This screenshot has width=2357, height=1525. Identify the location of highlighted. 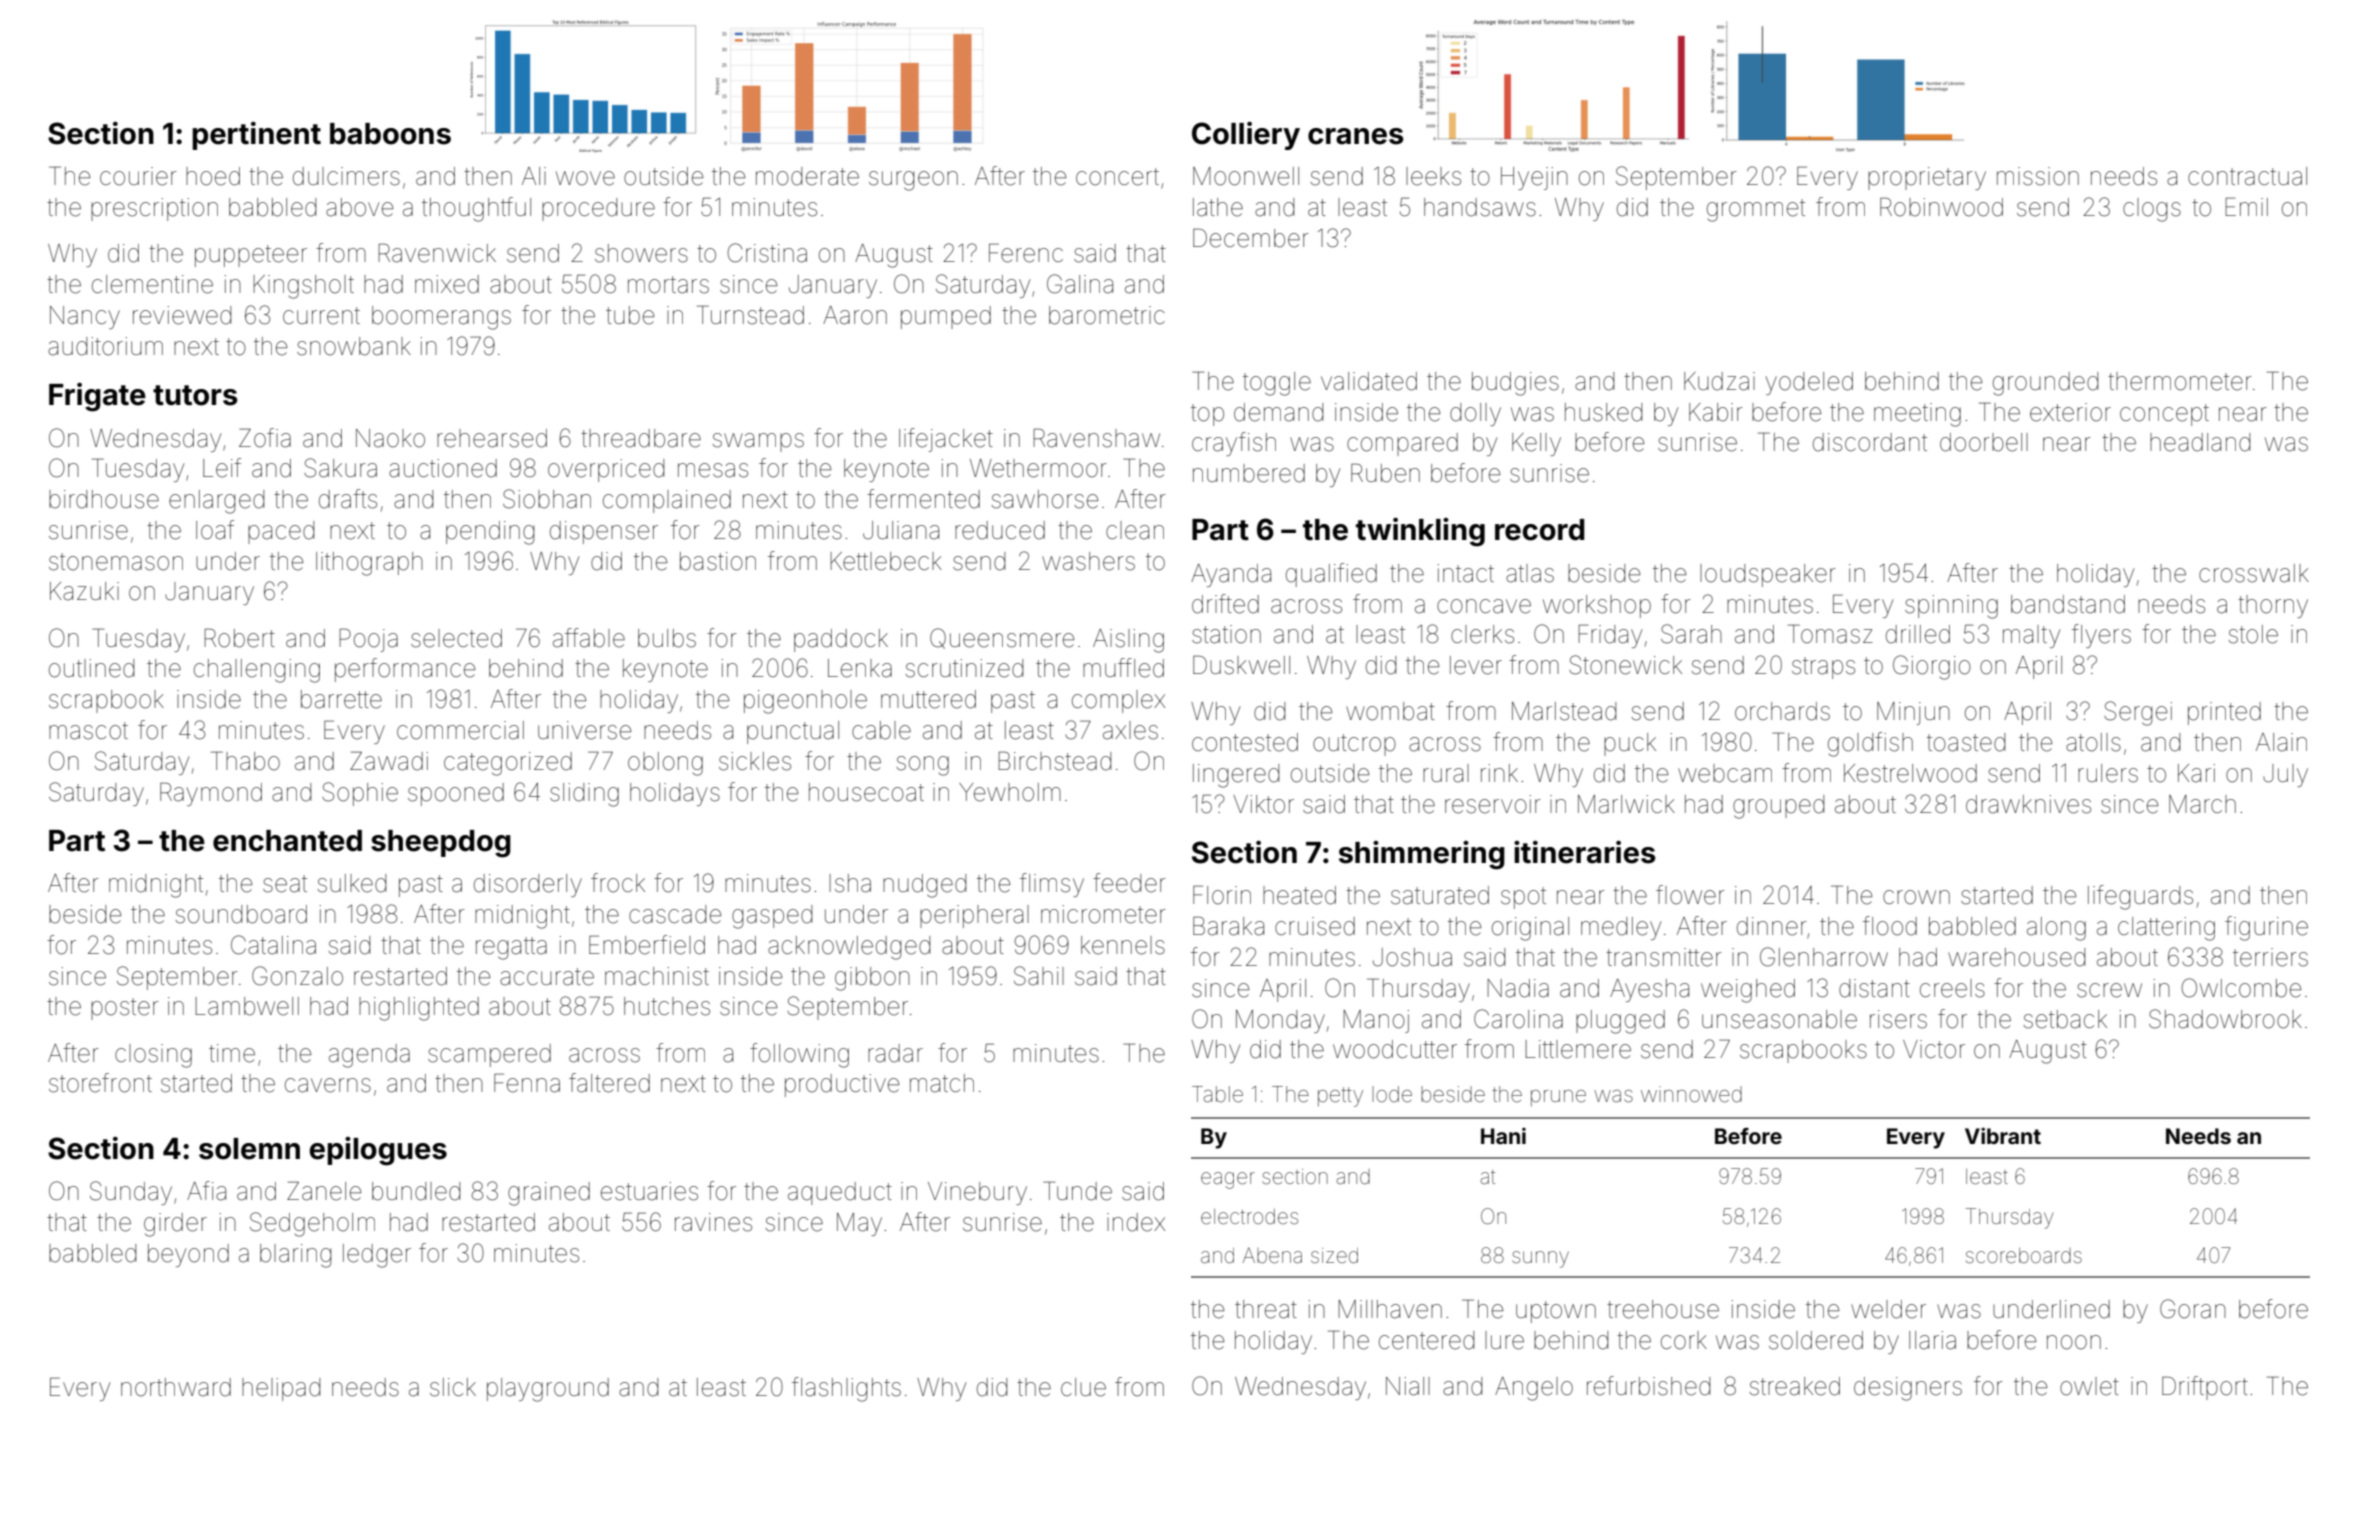
(419, 1009).
